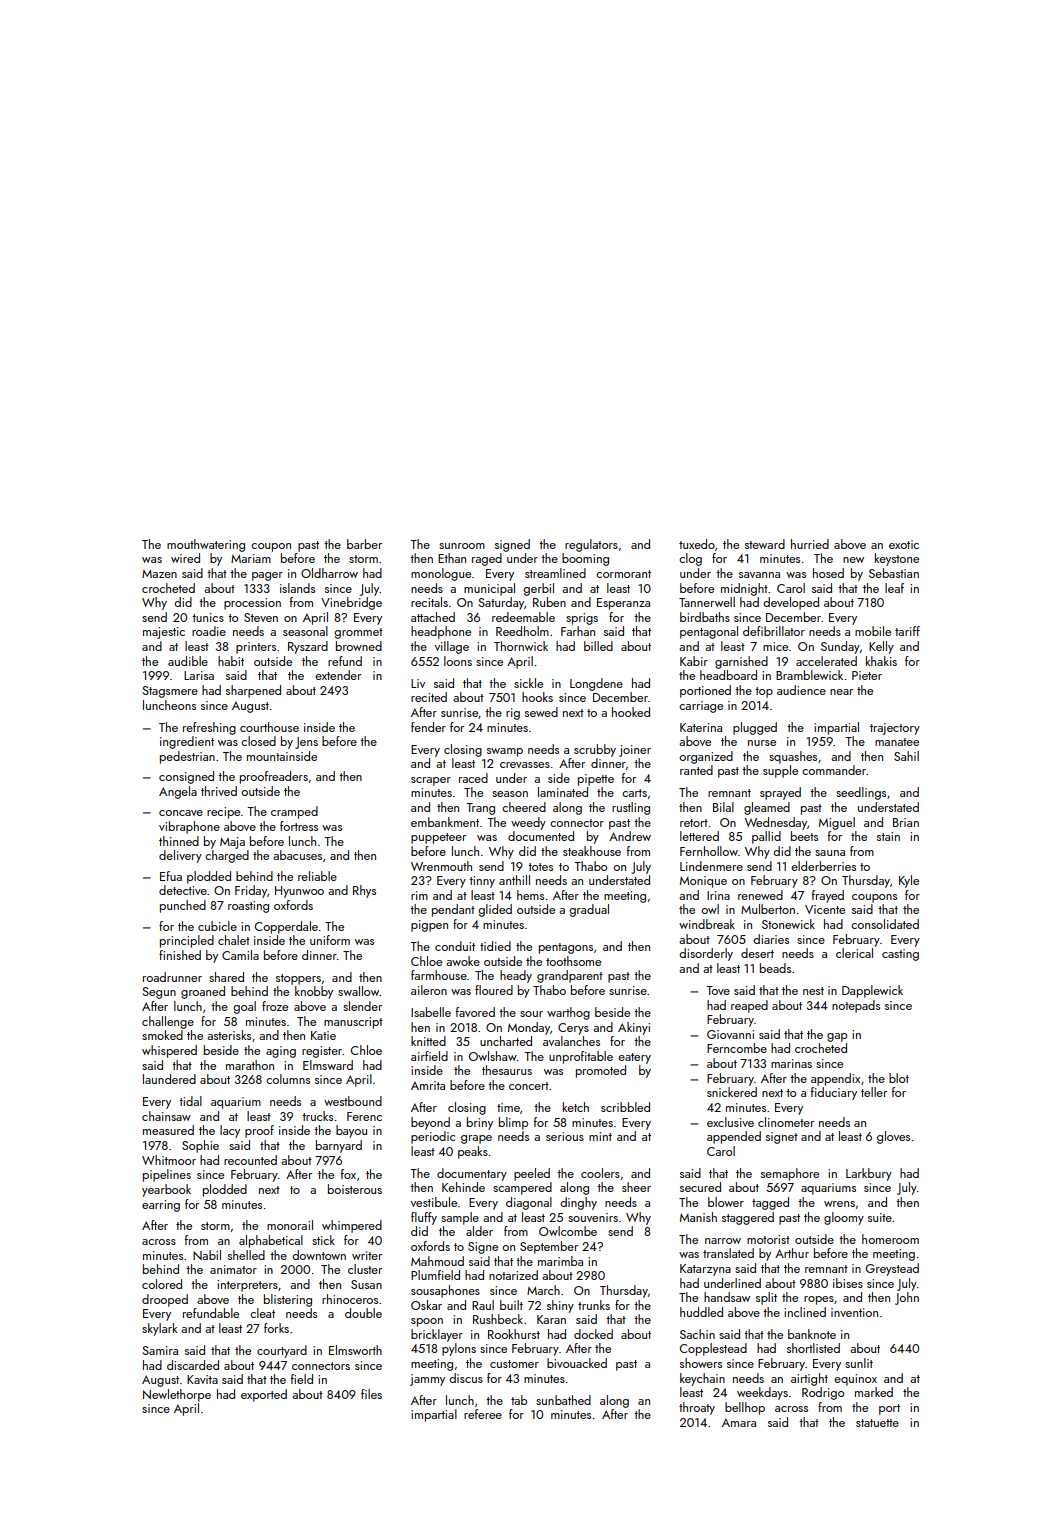 The height and width of the page is (1539, 1062). Describe the element at coordinates (441, 574) in the page. I see `monologue` at that location.
